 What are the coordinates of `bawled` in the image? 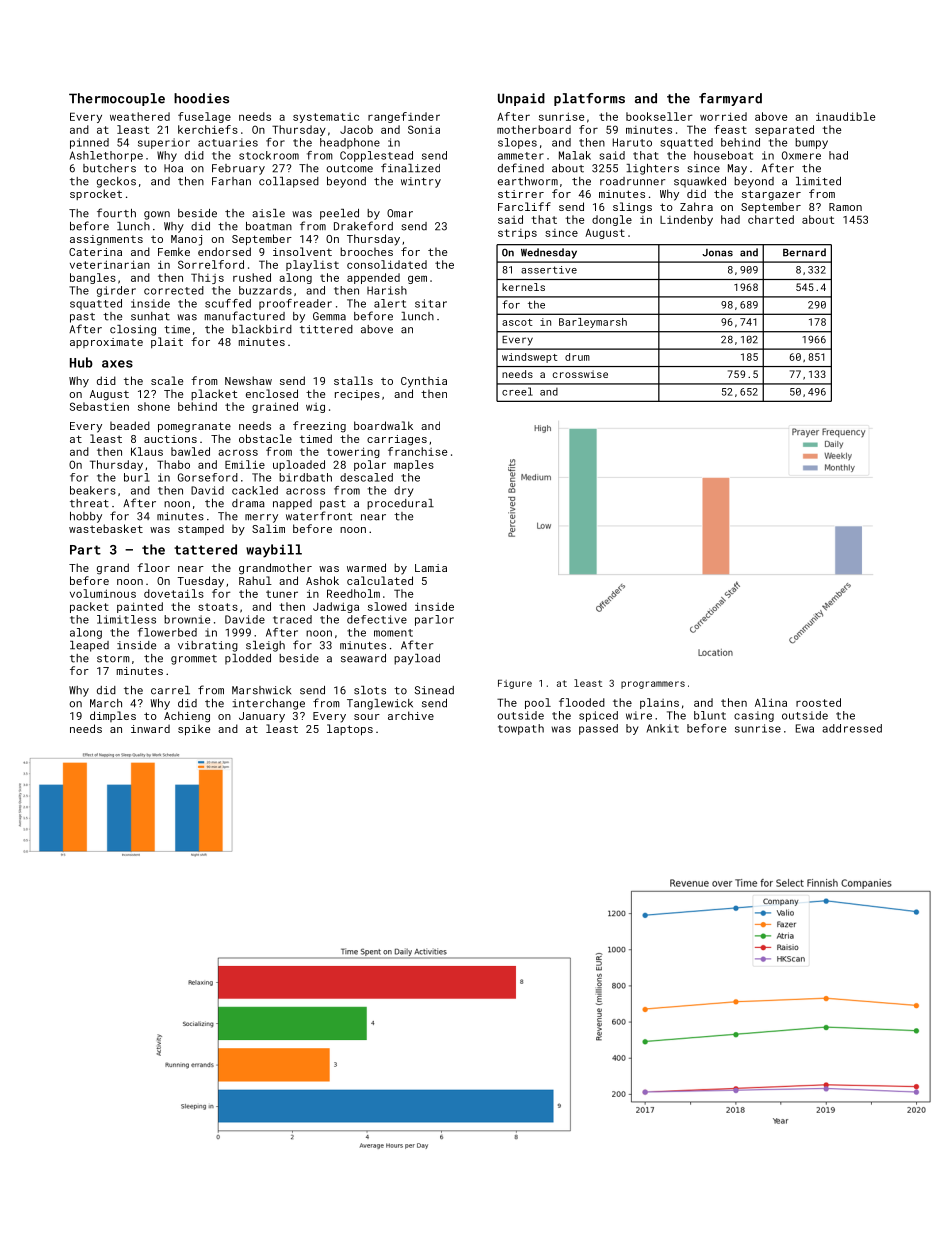 It's located at (190, 451).
